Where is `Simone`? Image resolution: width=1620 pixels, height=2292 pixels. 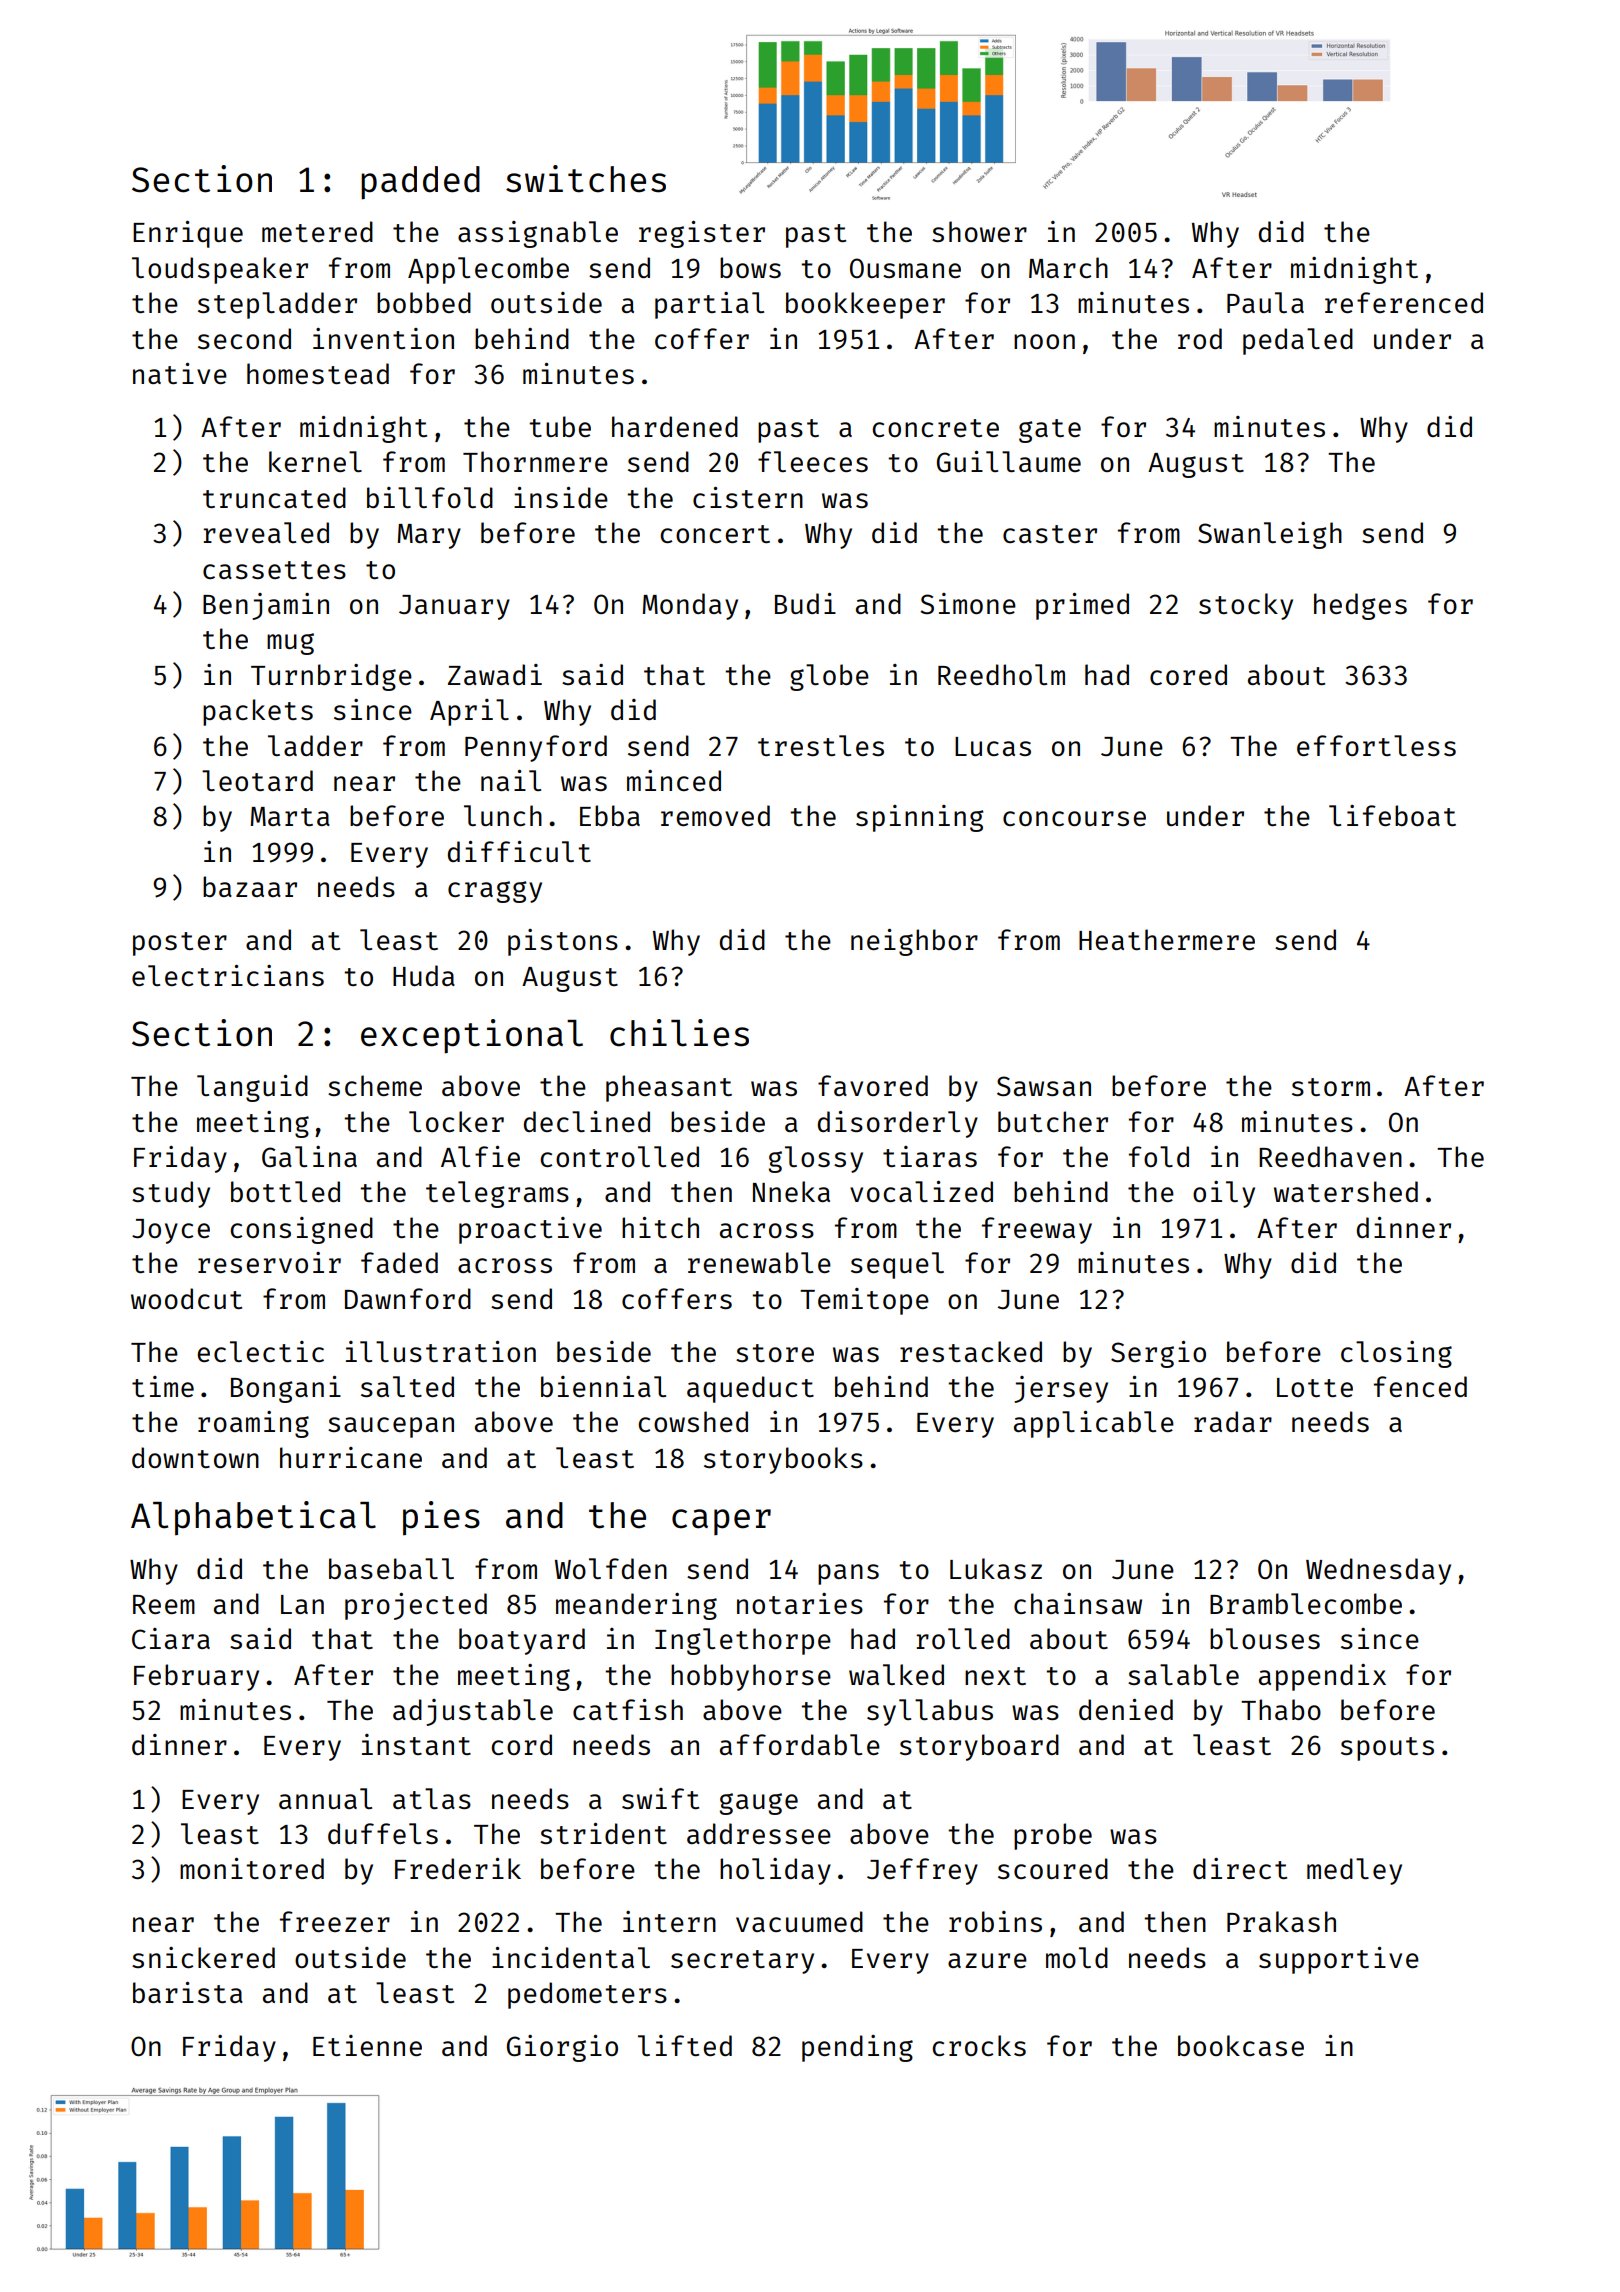 Simone is located at coordinates (968, 603).
